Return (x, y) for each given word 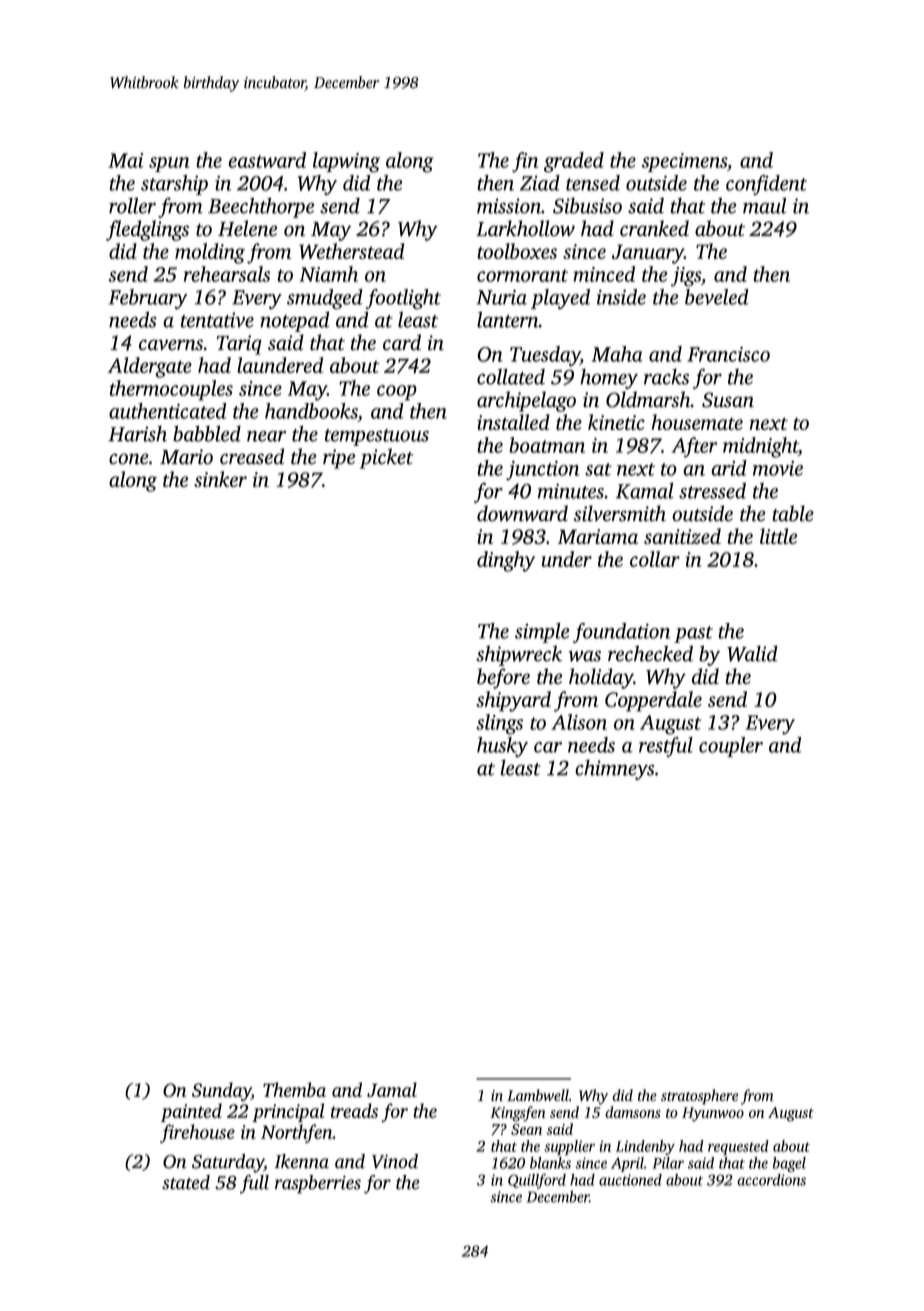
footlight (403, 299)
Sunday (221, 1091)
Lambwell (538, 1095)
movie (778, 468)
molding (210, 253)
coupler (731, 747)
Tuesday (545, 356)
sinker (220, 479)
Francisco (728, 354)
